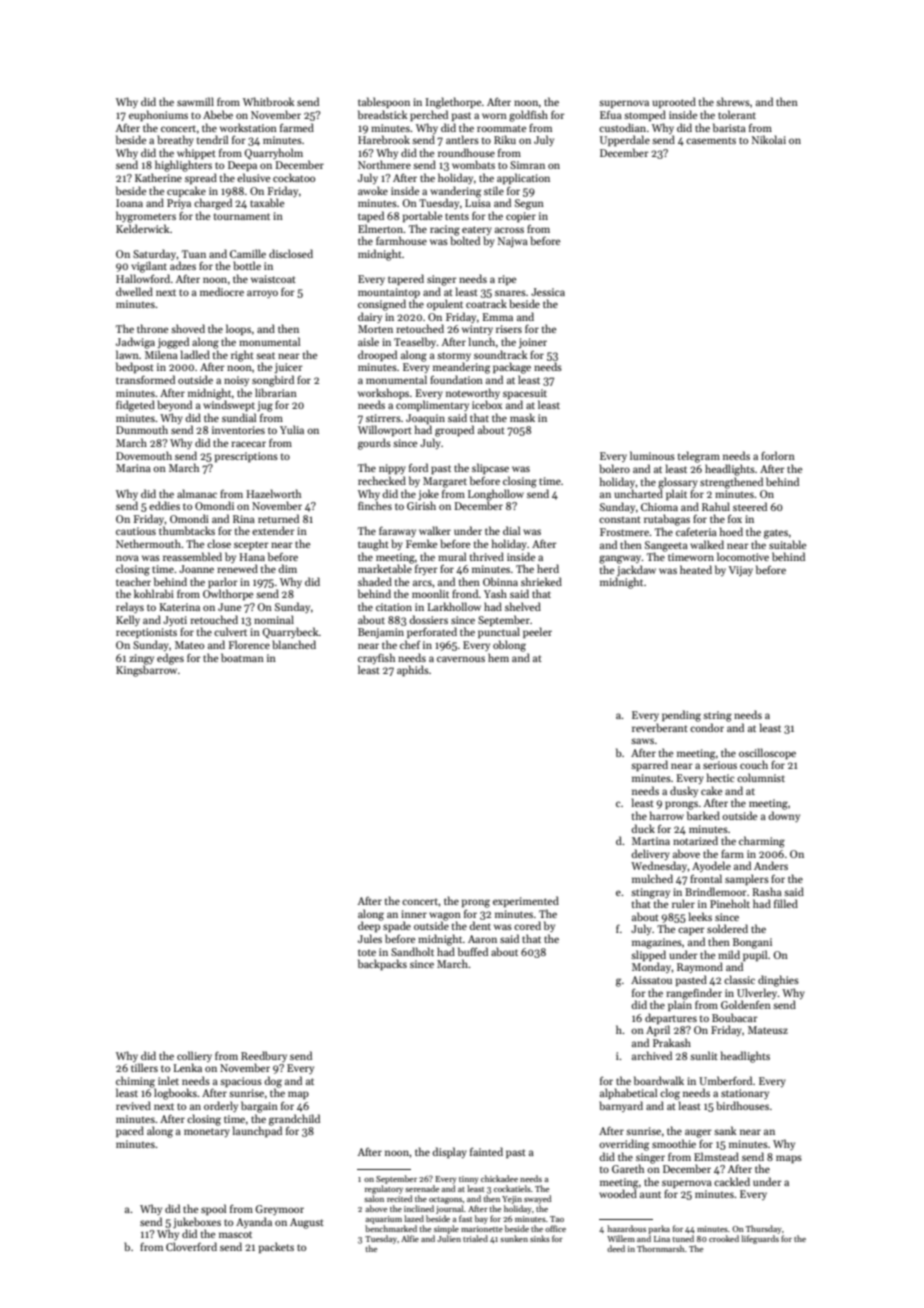 The width and height of the document is (924, 1308). I want to click on Efua, so click(611, 114).
